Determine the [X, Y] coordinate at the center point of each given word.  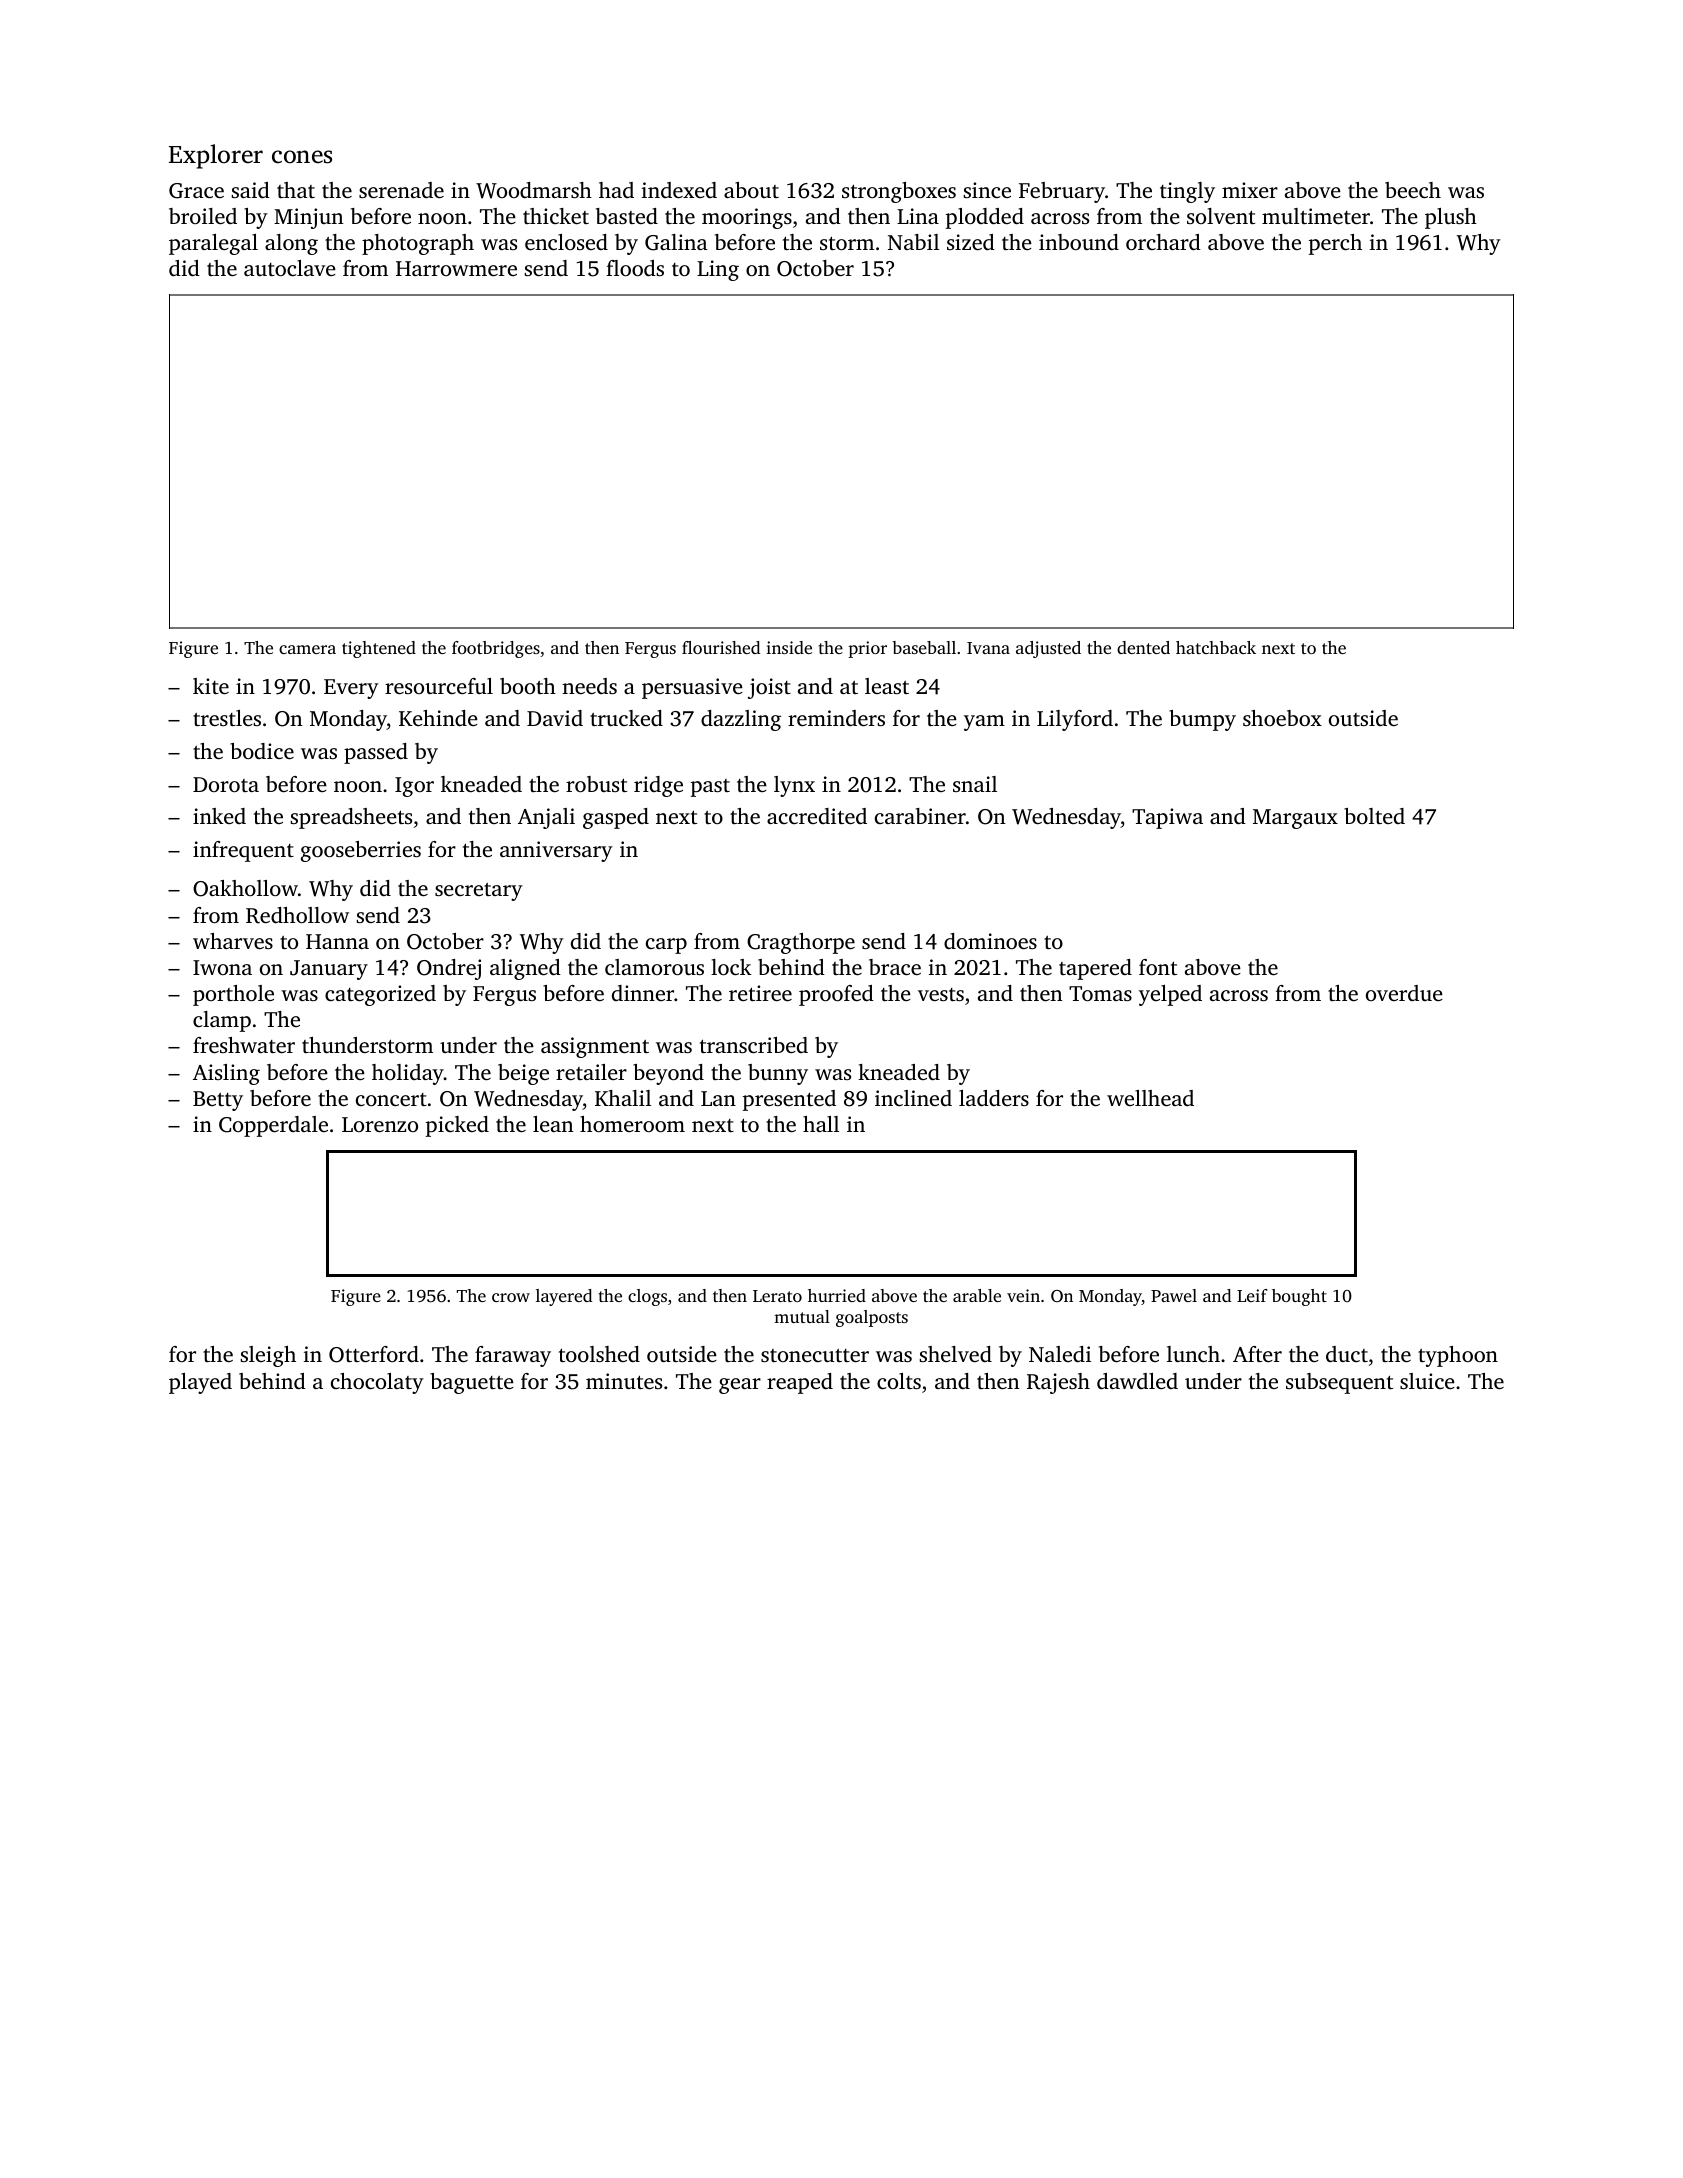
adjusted [1048, 649]
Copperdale [273, 1126]
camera [307, 649]
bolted [1374, 816]
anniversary [556, 851]
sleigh [268, 1356]
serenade [401, 190]
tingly [1187, 192]
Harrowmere [456, 268]
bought [1299, 1297]
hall [821, 1124]
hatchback [1216, 647]
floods [635, 268]
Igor [414, 787]
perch [1335, 244]
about [751, 190]
